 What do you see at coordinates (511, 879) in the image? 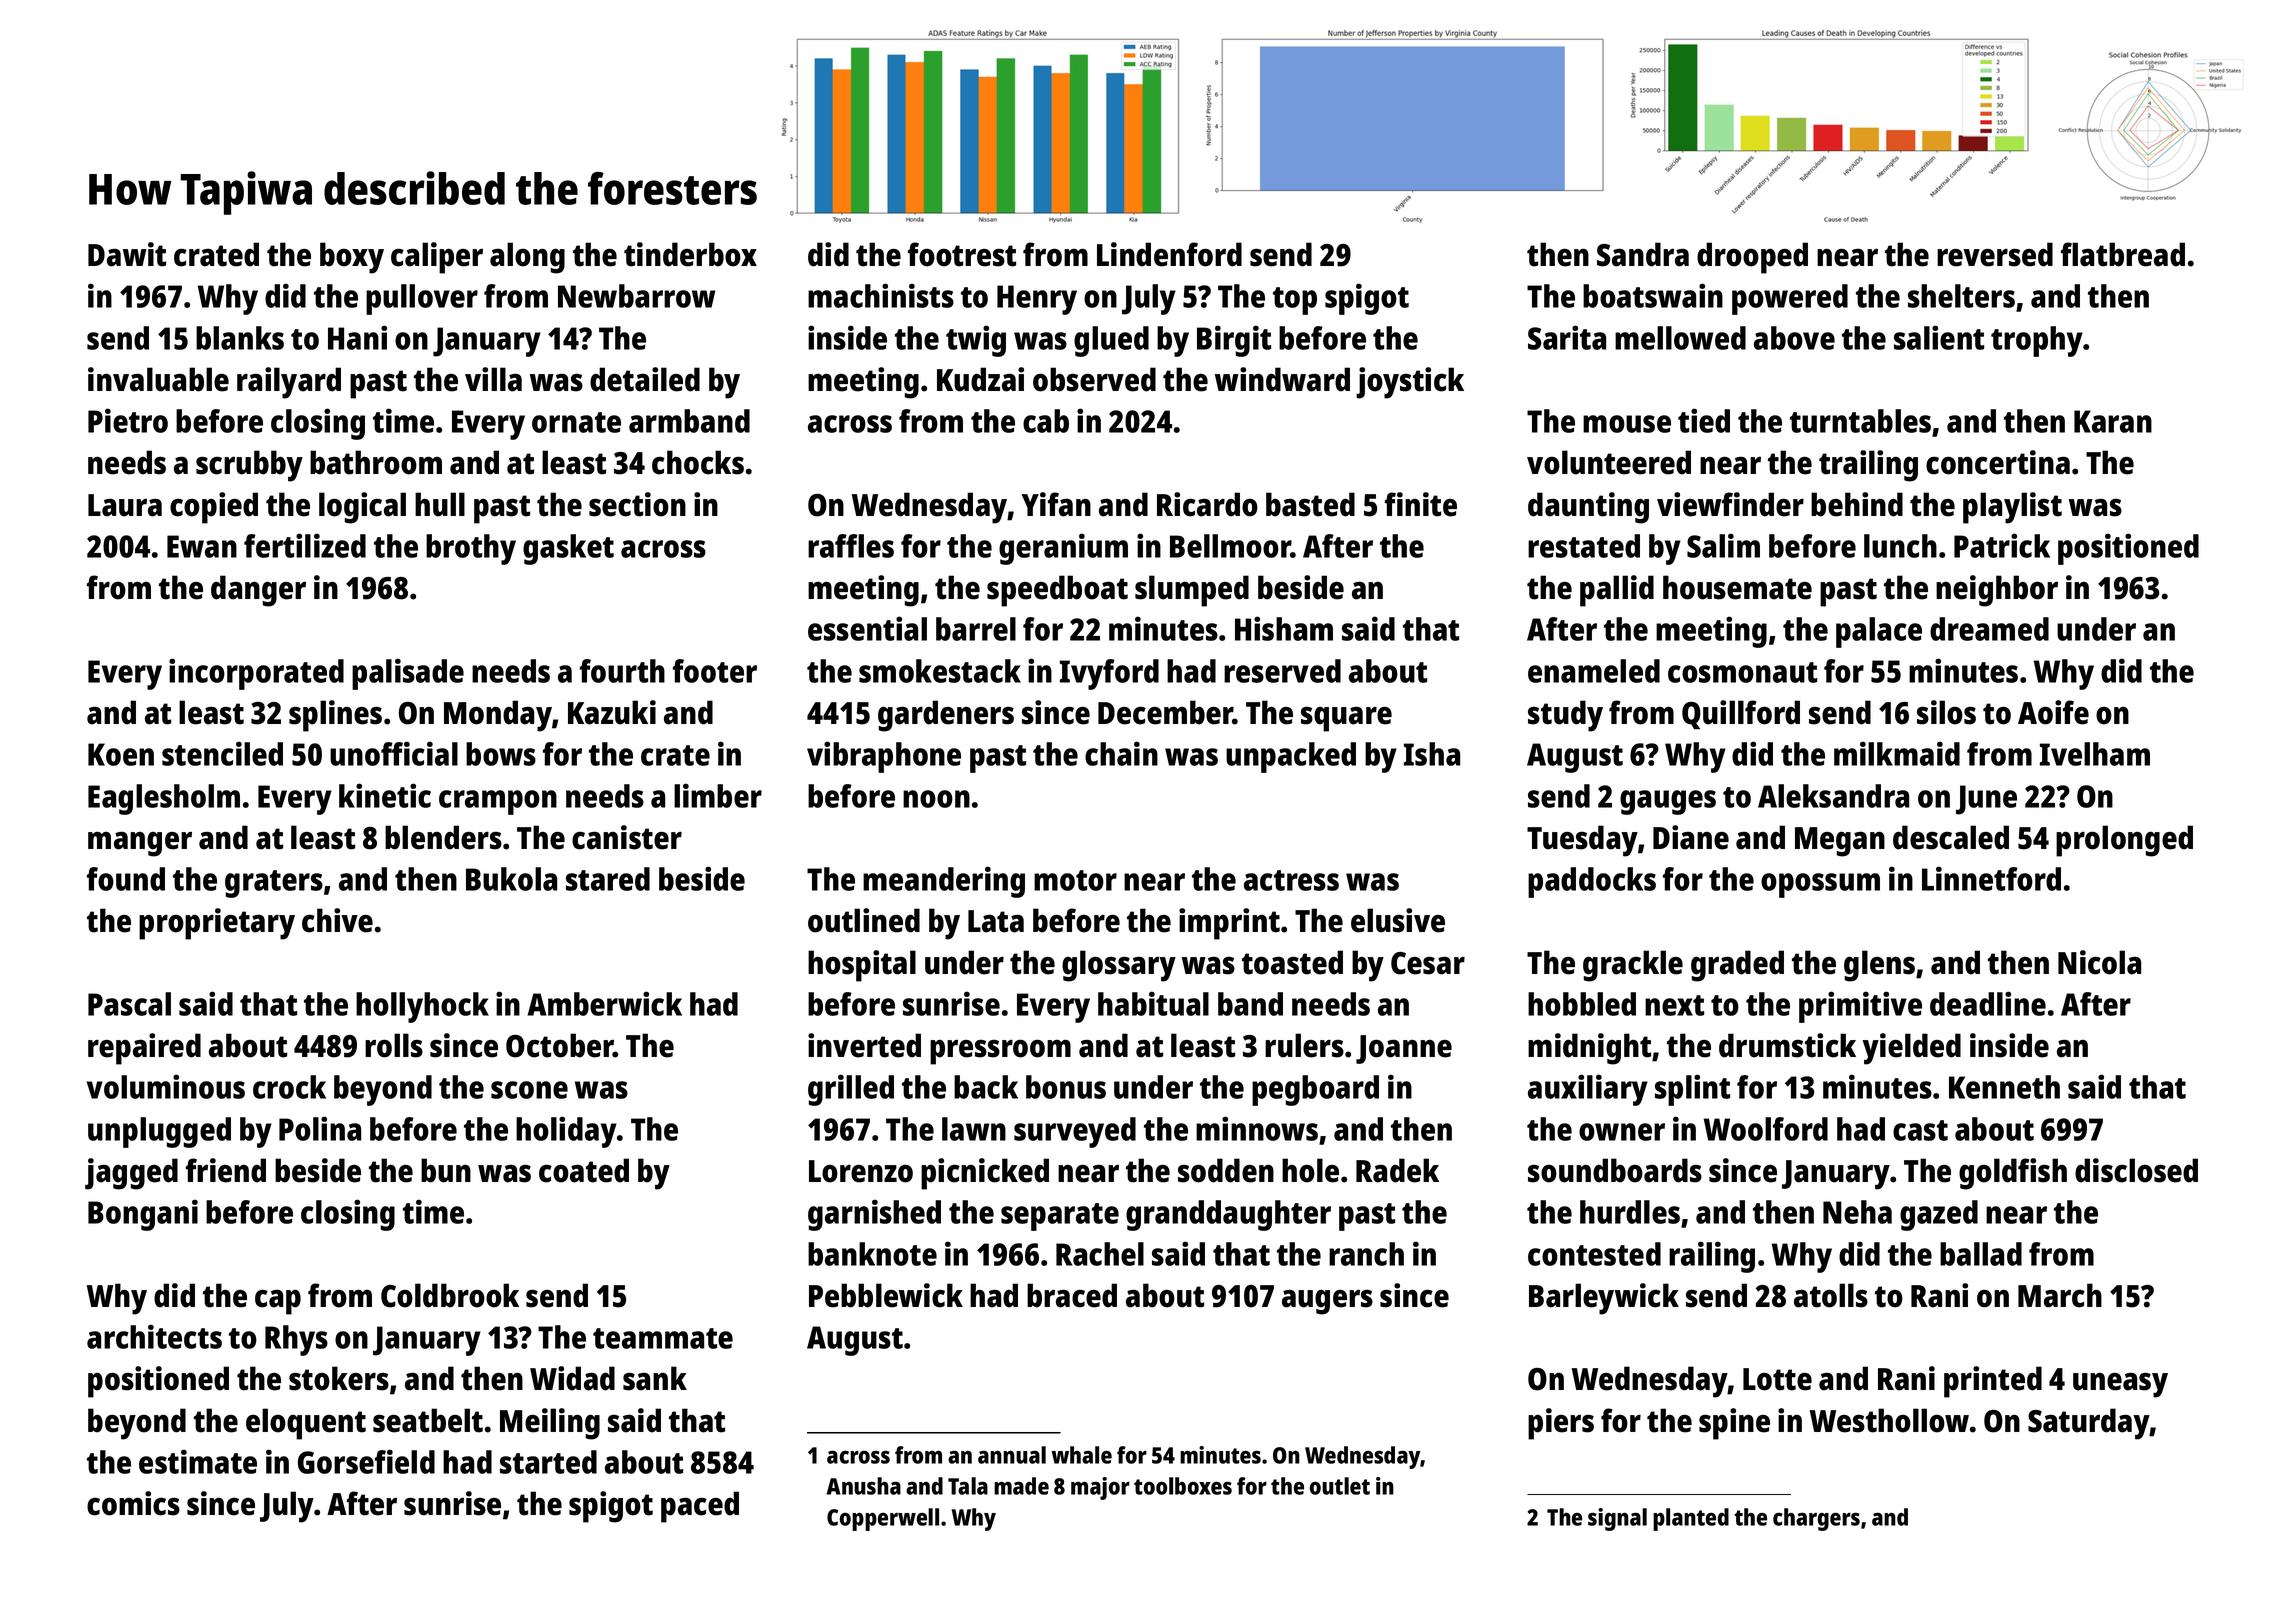
I see `Bukola` at bounding box center [511, 879].
